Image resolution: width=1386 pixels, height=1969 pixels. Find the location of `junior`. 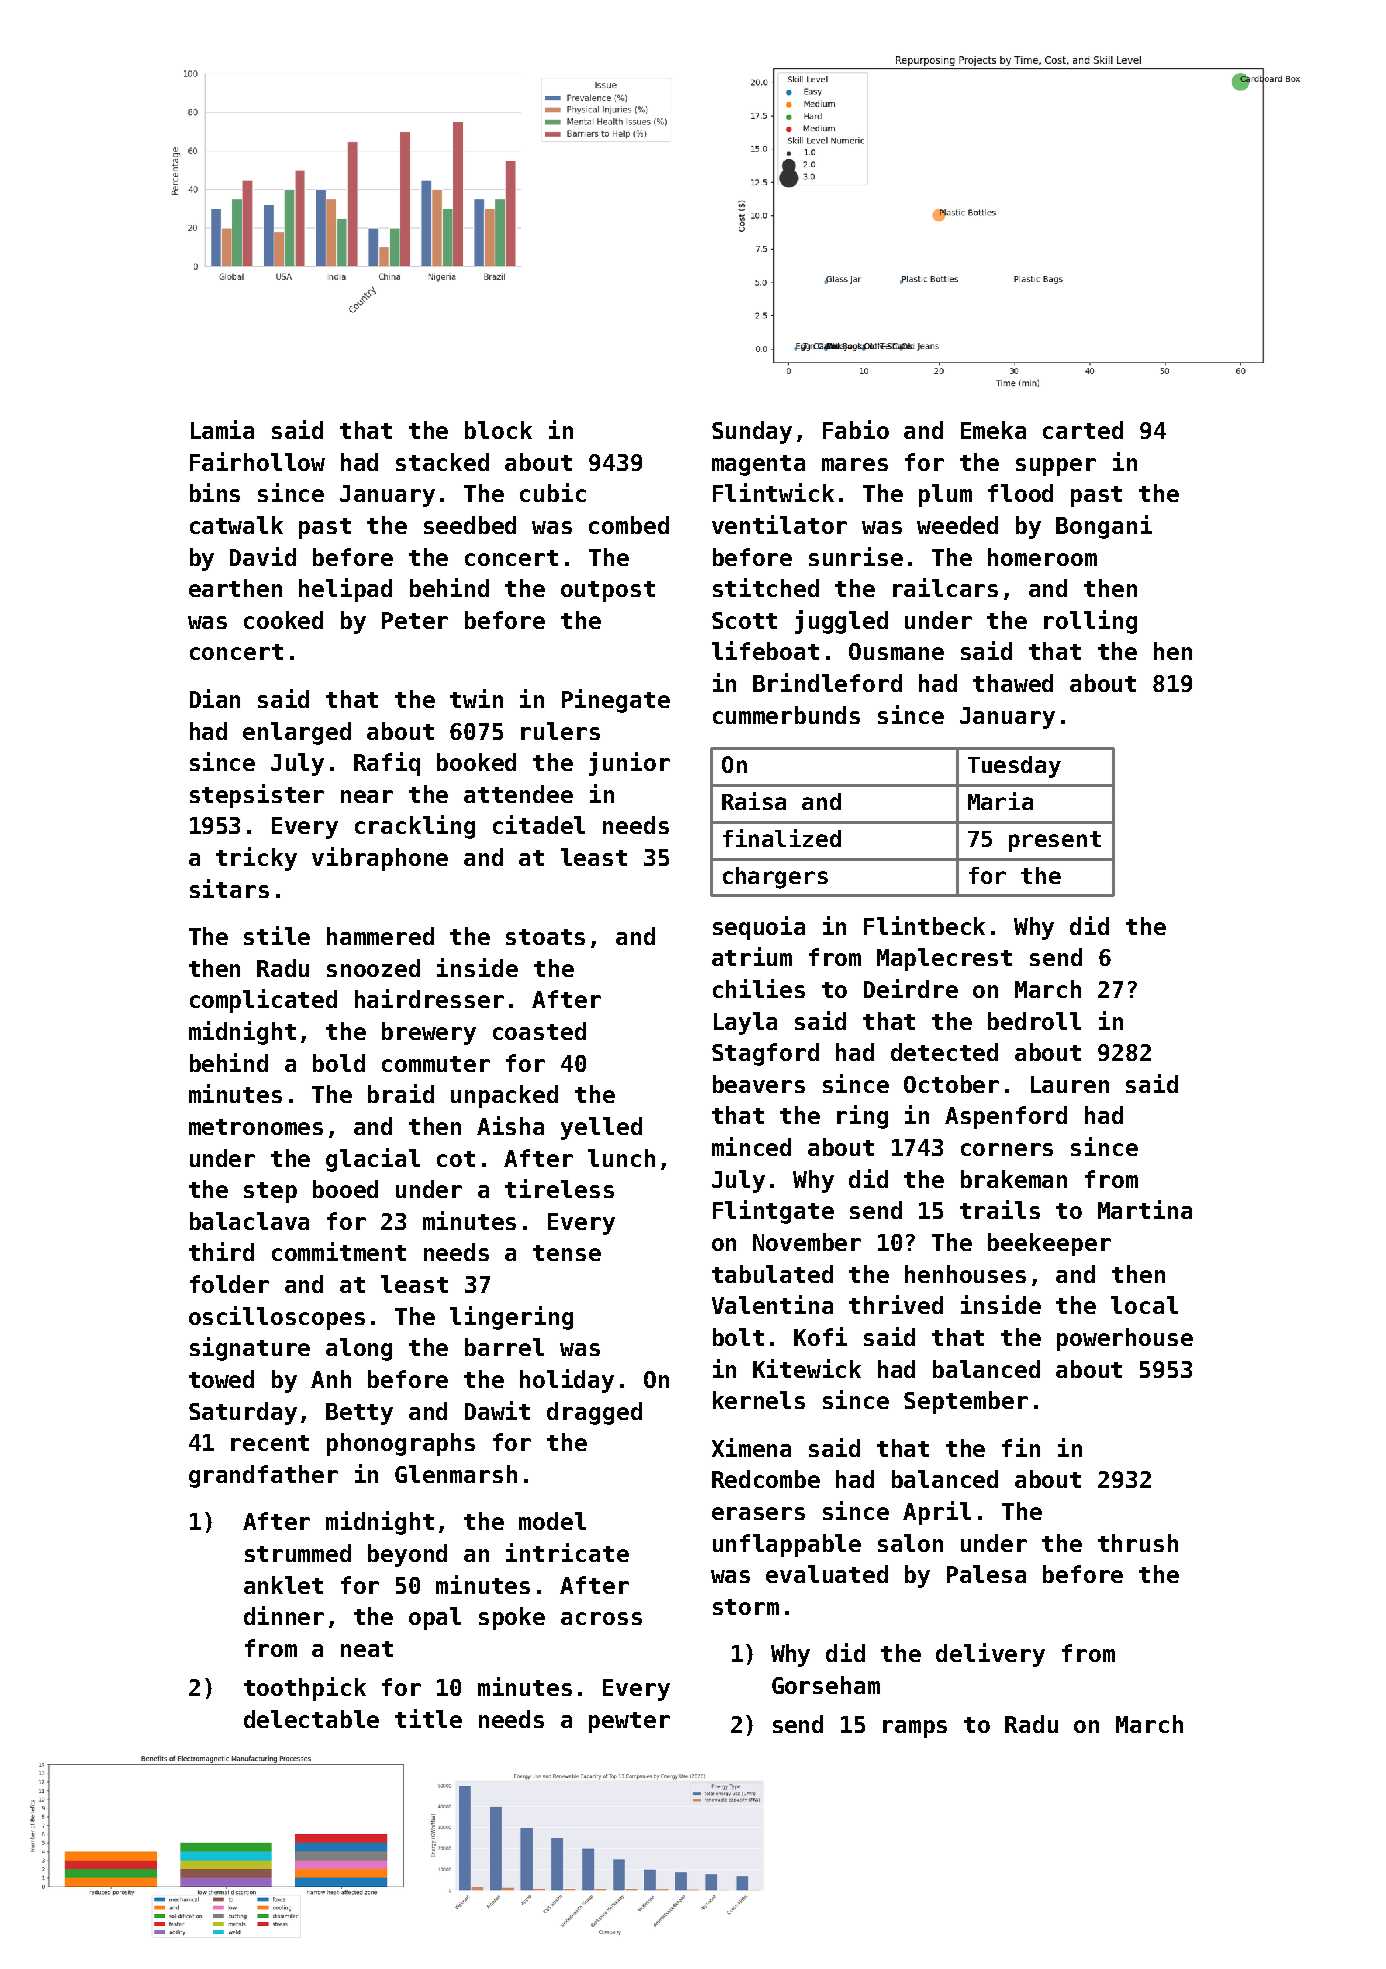

junior is located at coordinates (629, 764).
